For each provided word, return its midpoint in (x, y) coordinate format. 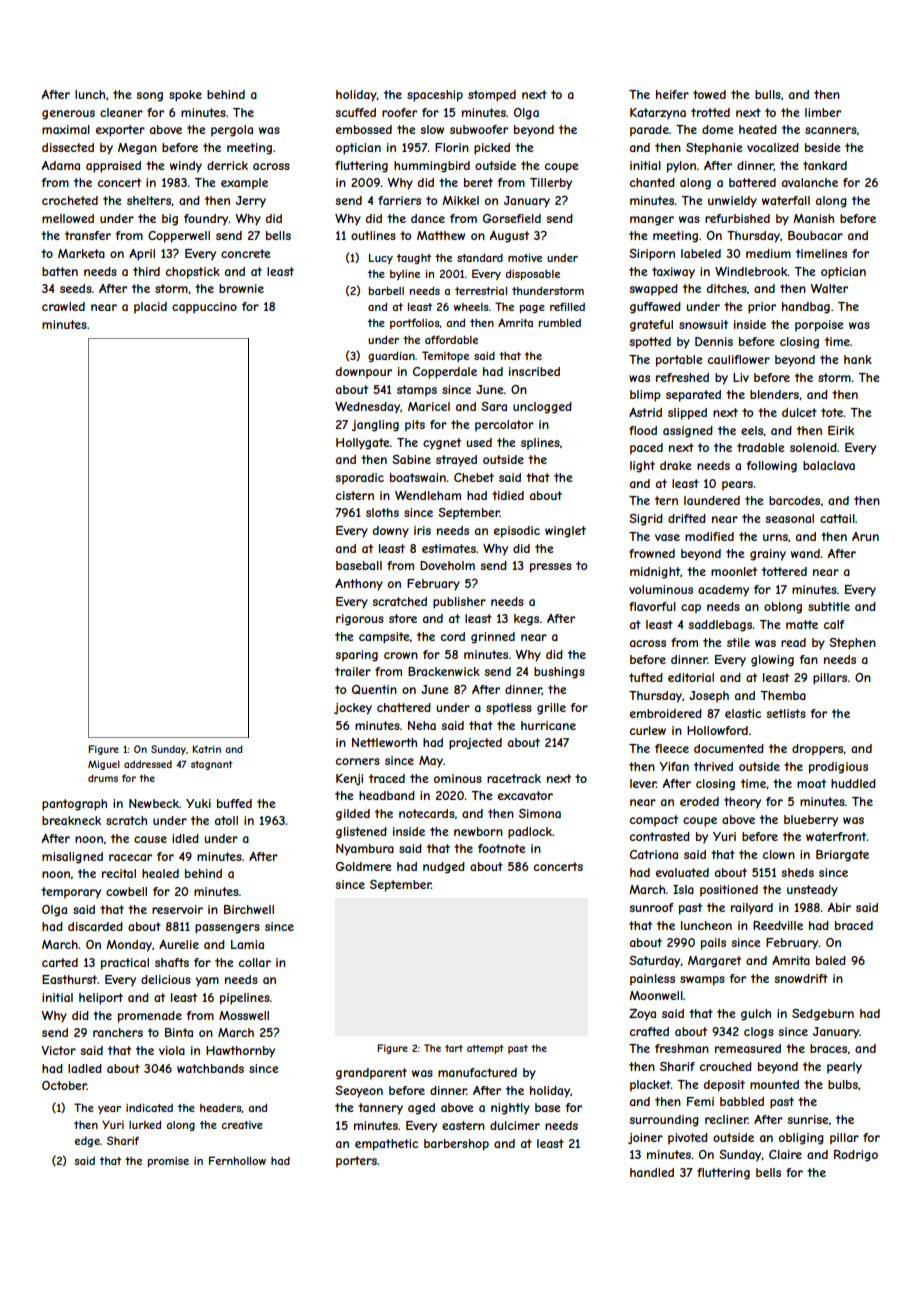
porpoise (819, 326)
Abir (839, 907)
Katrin (207, 749)
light (642, 467)
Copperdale (445, 373)
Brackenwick (444, 671)
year (109, 1110)
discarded (95, 926)
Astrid (645, 412)
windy (186, 167)
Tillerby (551, 184)
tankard (825, 165)
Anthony (359, 585)
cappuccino (204, 308)
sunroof (651, 907)
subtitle (829, 606)
